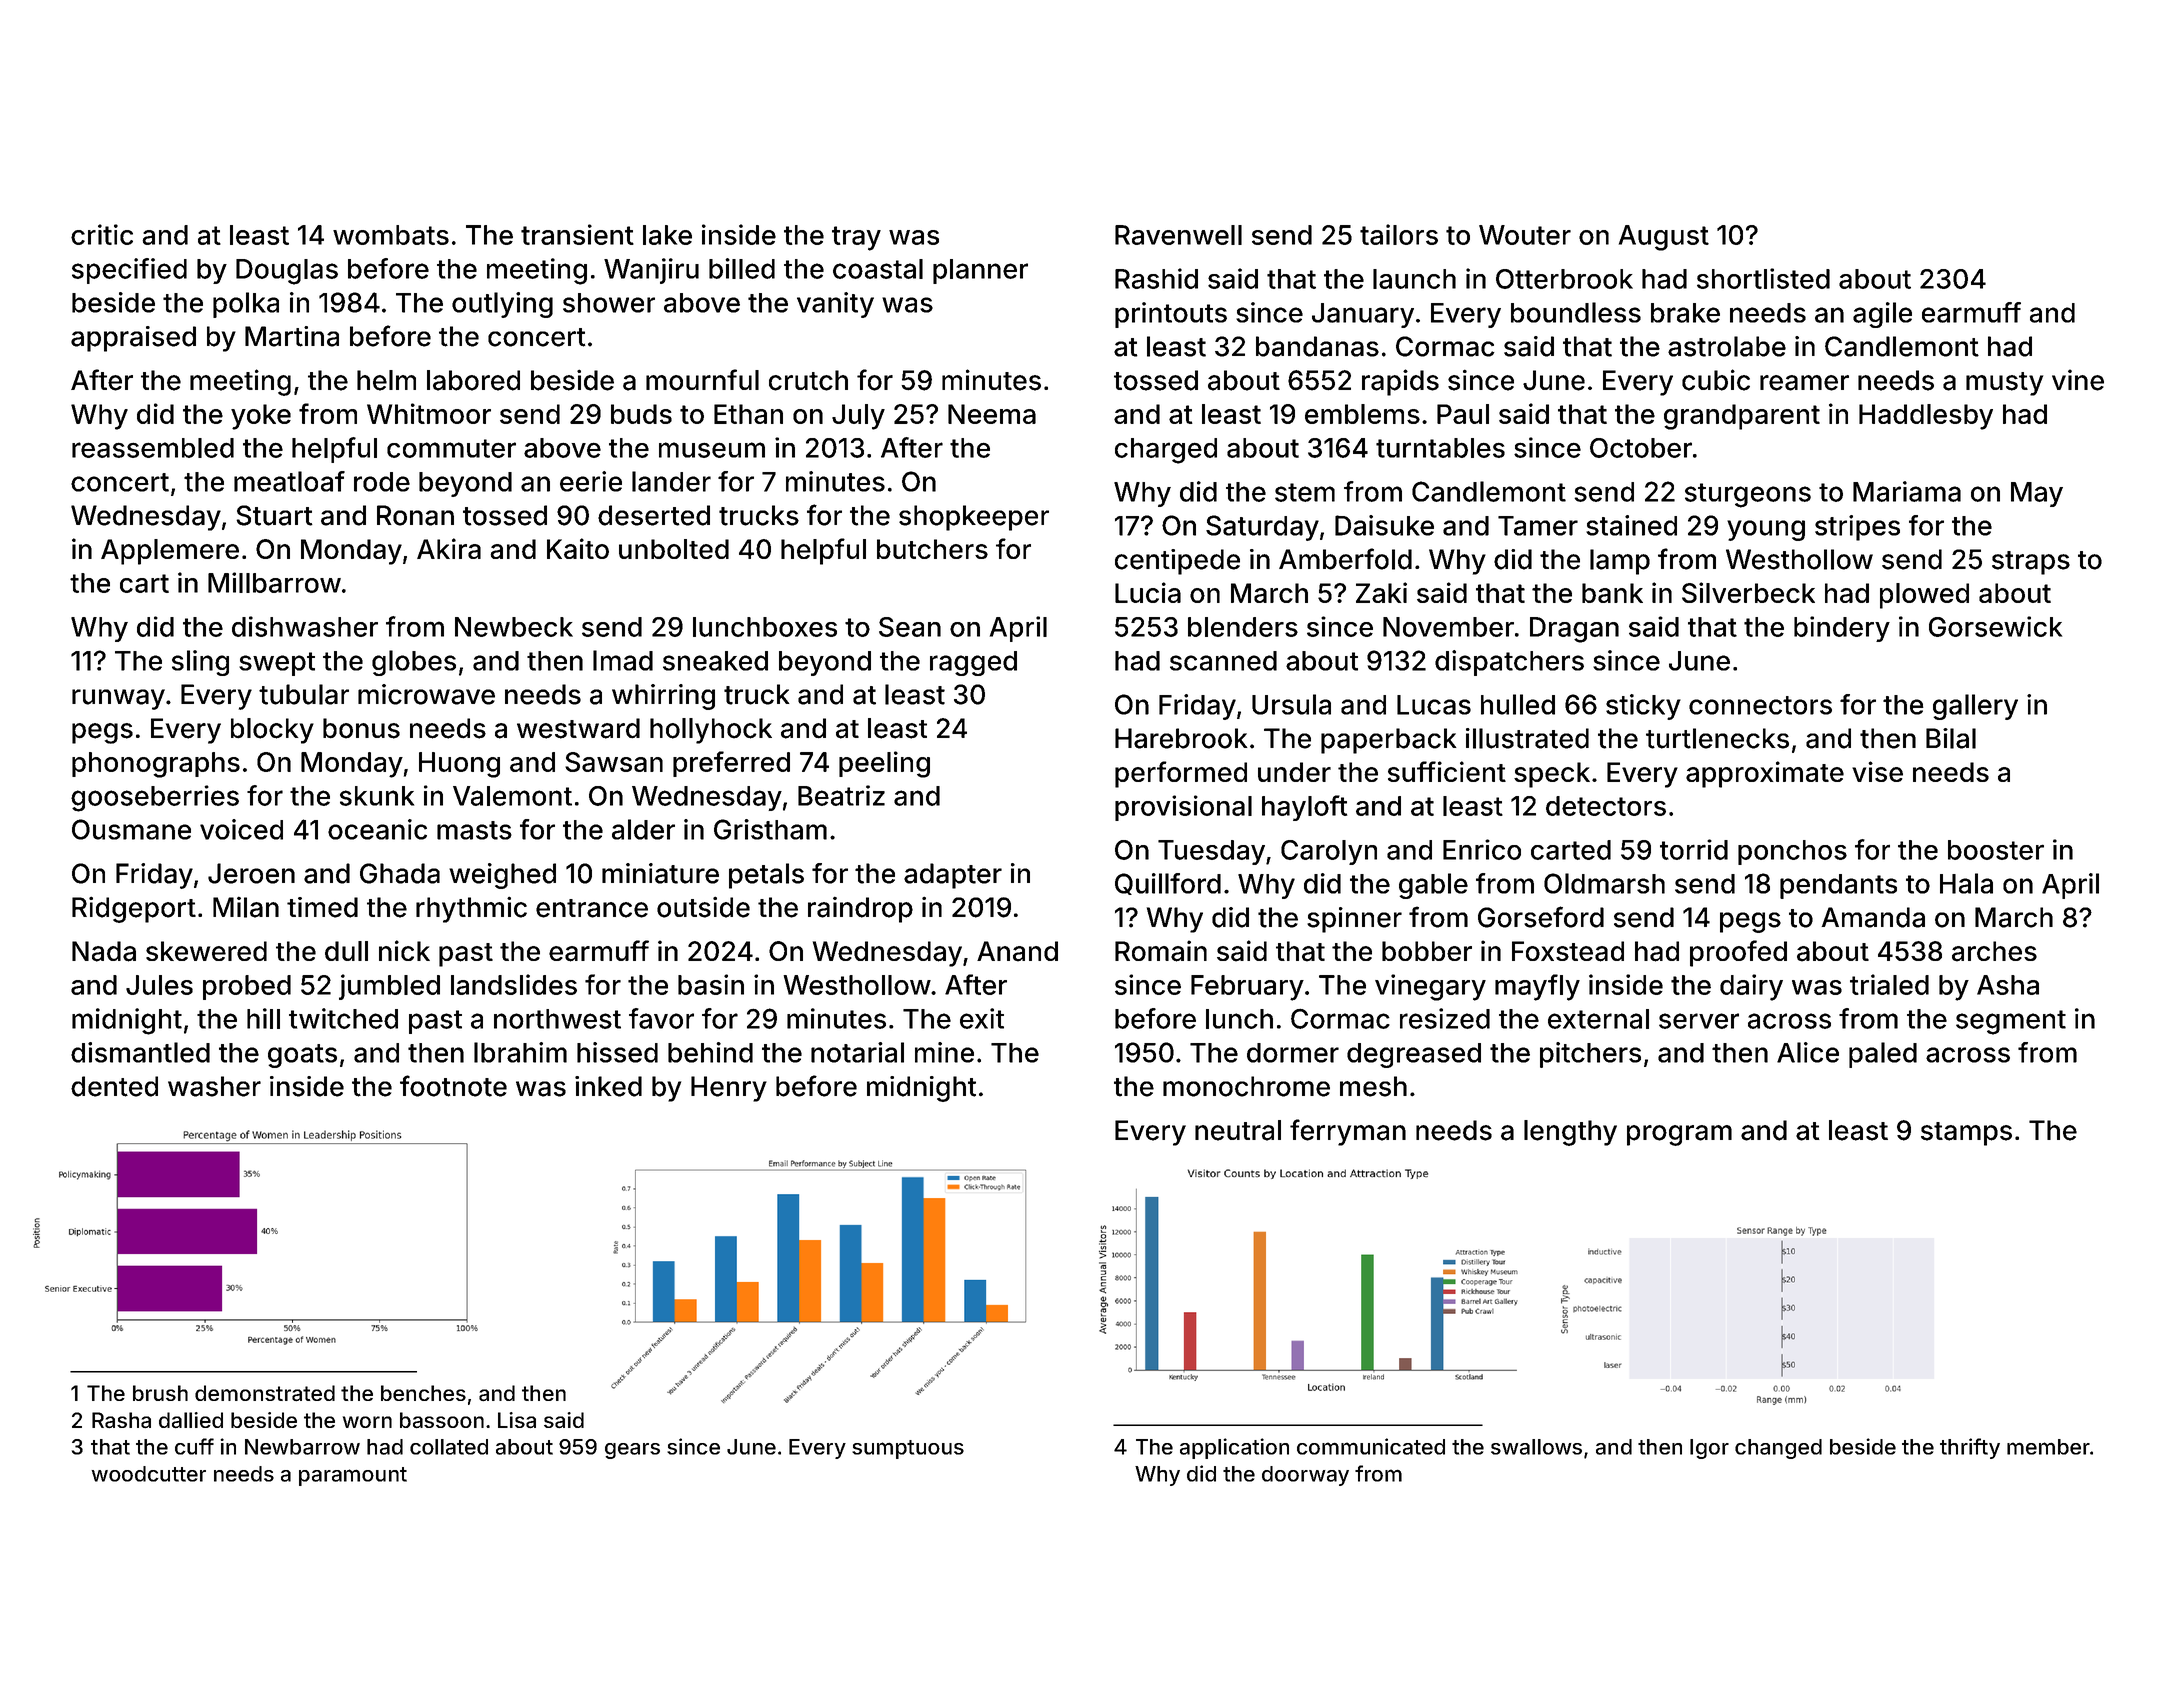 The height and width of the document is (1683, 2178). What do you see at coordinates (1525, 235) in the document?
I see `Wouter` at bounding box center [1525, 235].
